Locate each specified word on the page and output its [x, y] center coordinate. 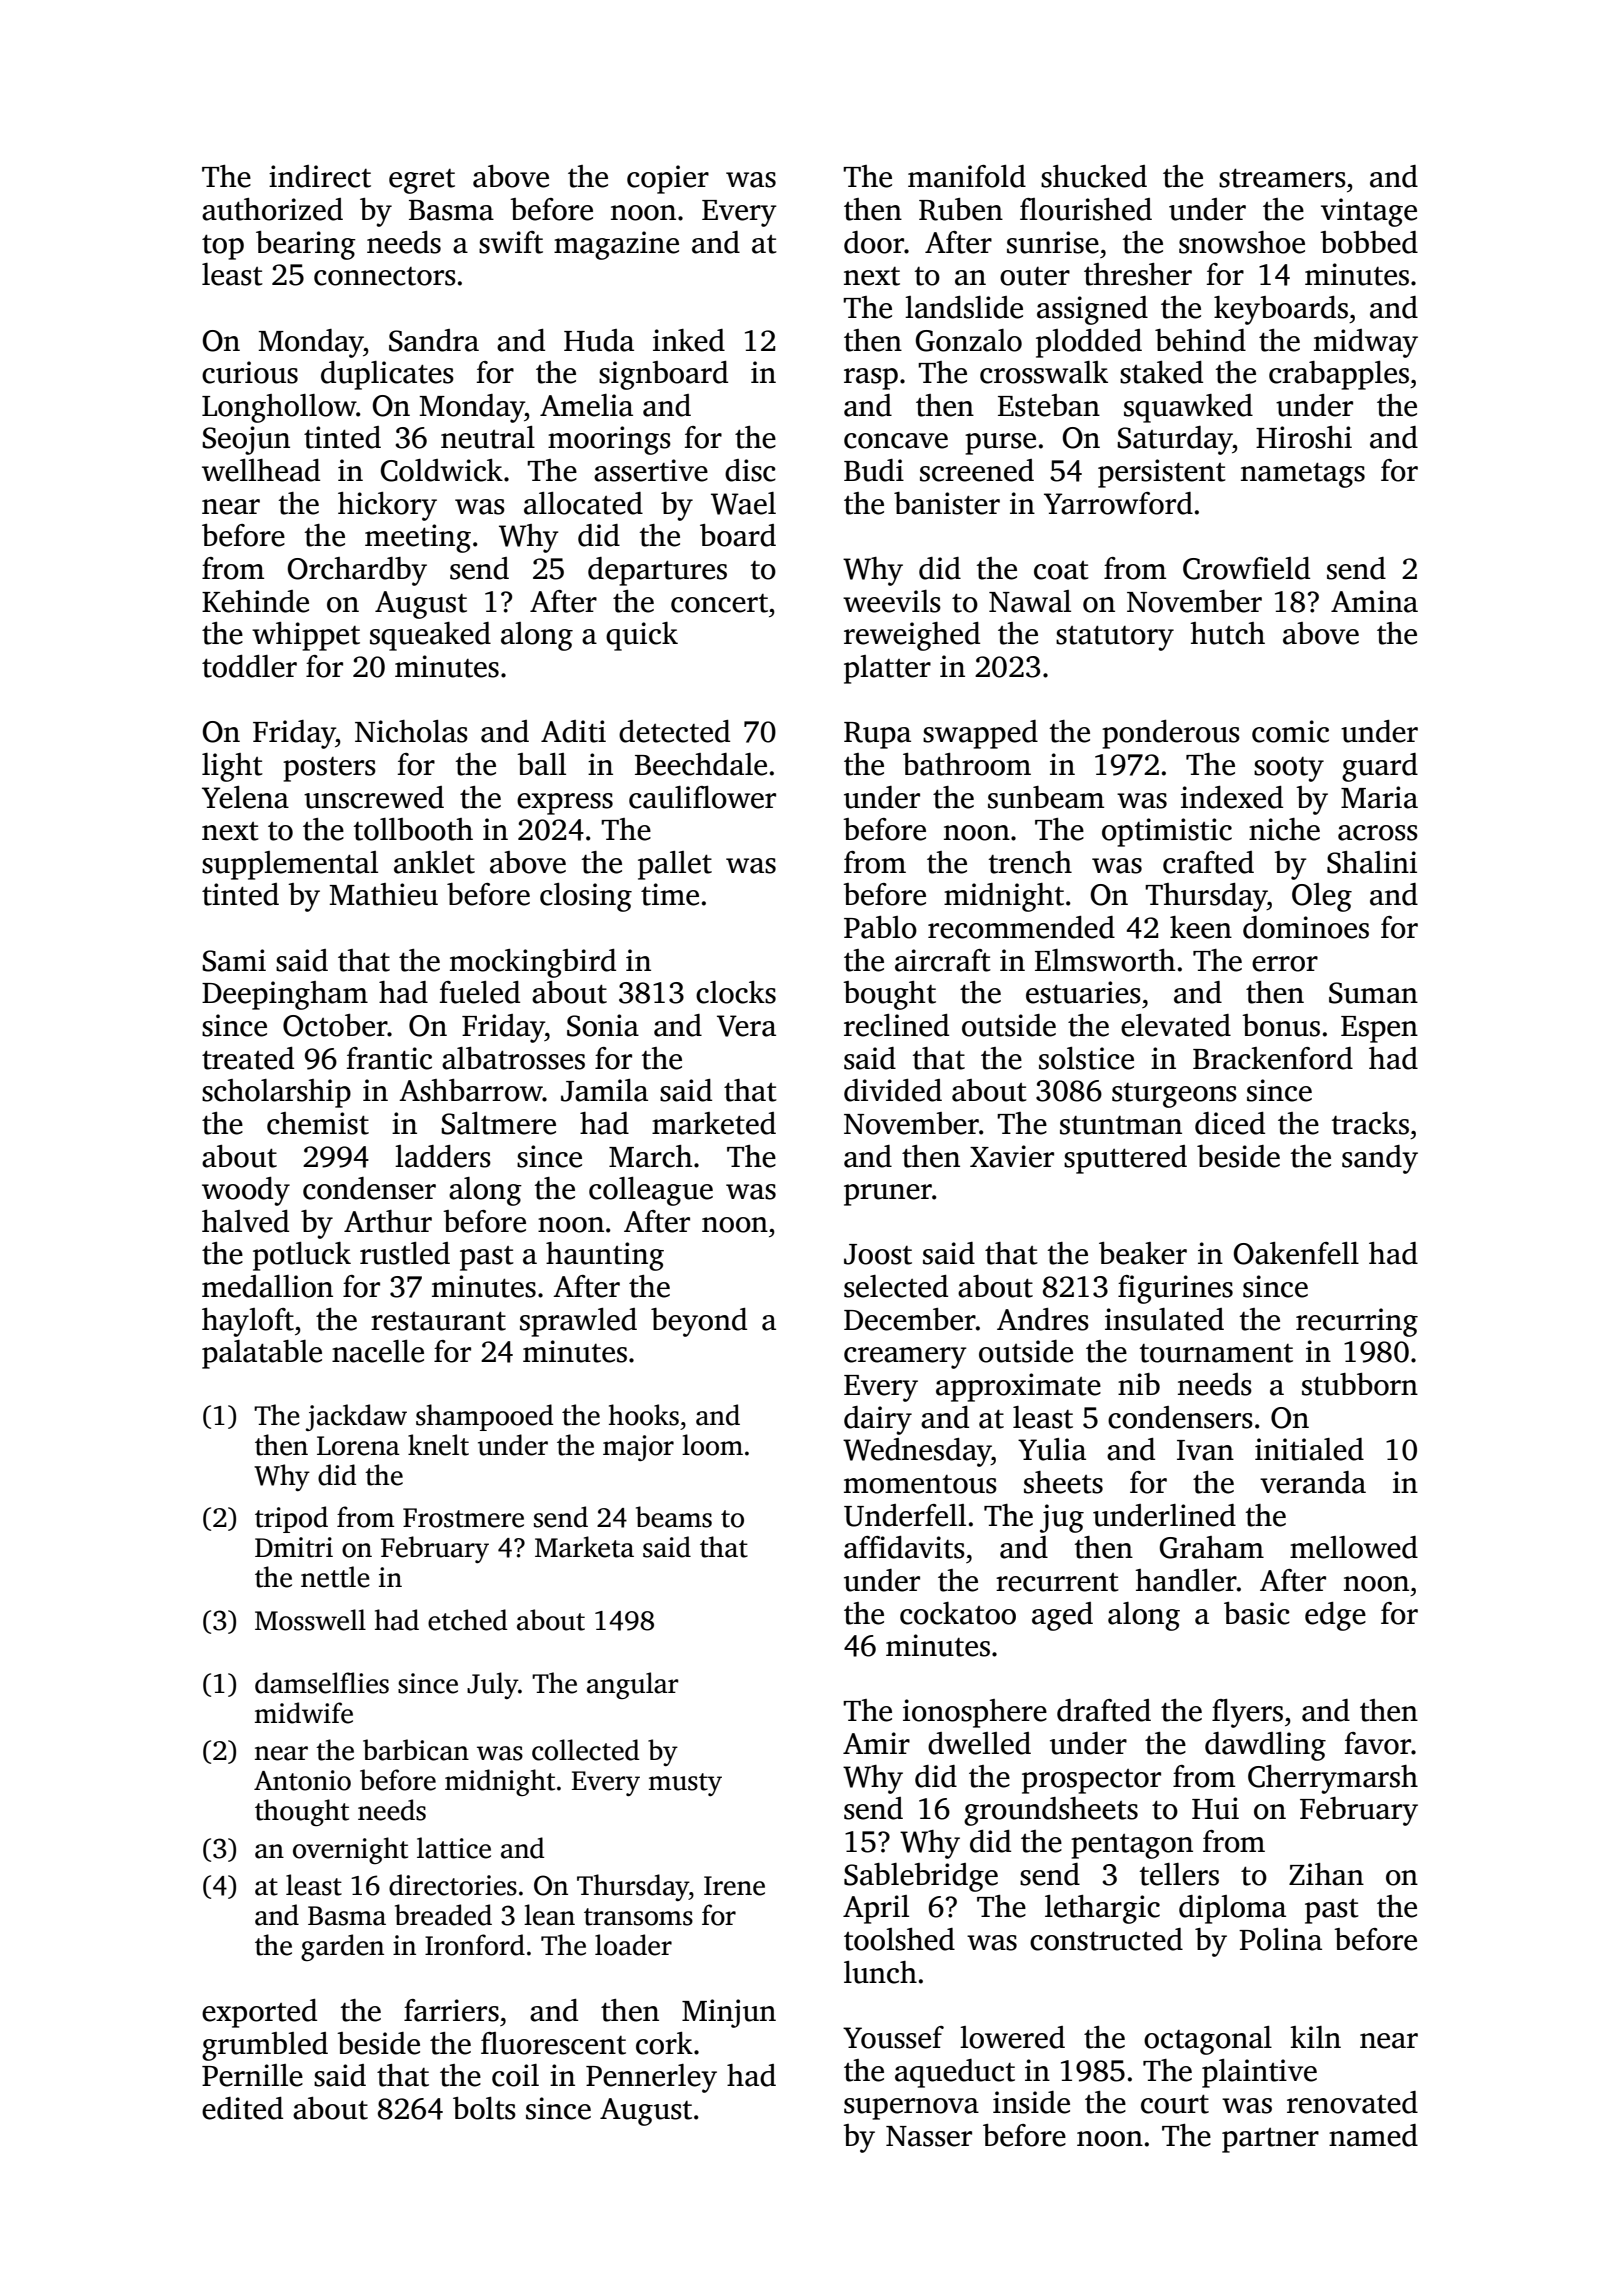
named [1373, 2135]
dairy [878, 1420]
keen [1201, 927]
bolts [484, 2108]
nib [1139, 1384]
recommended [1021, 927]
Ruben [961, 209]
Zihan [1326, 1874]
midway [1366, 343]
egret [422, 181]
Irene [734, 1886]
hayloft [248, 1322]
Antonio [302, 1780]
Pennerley [651, 2078]
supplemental [290, 865]
